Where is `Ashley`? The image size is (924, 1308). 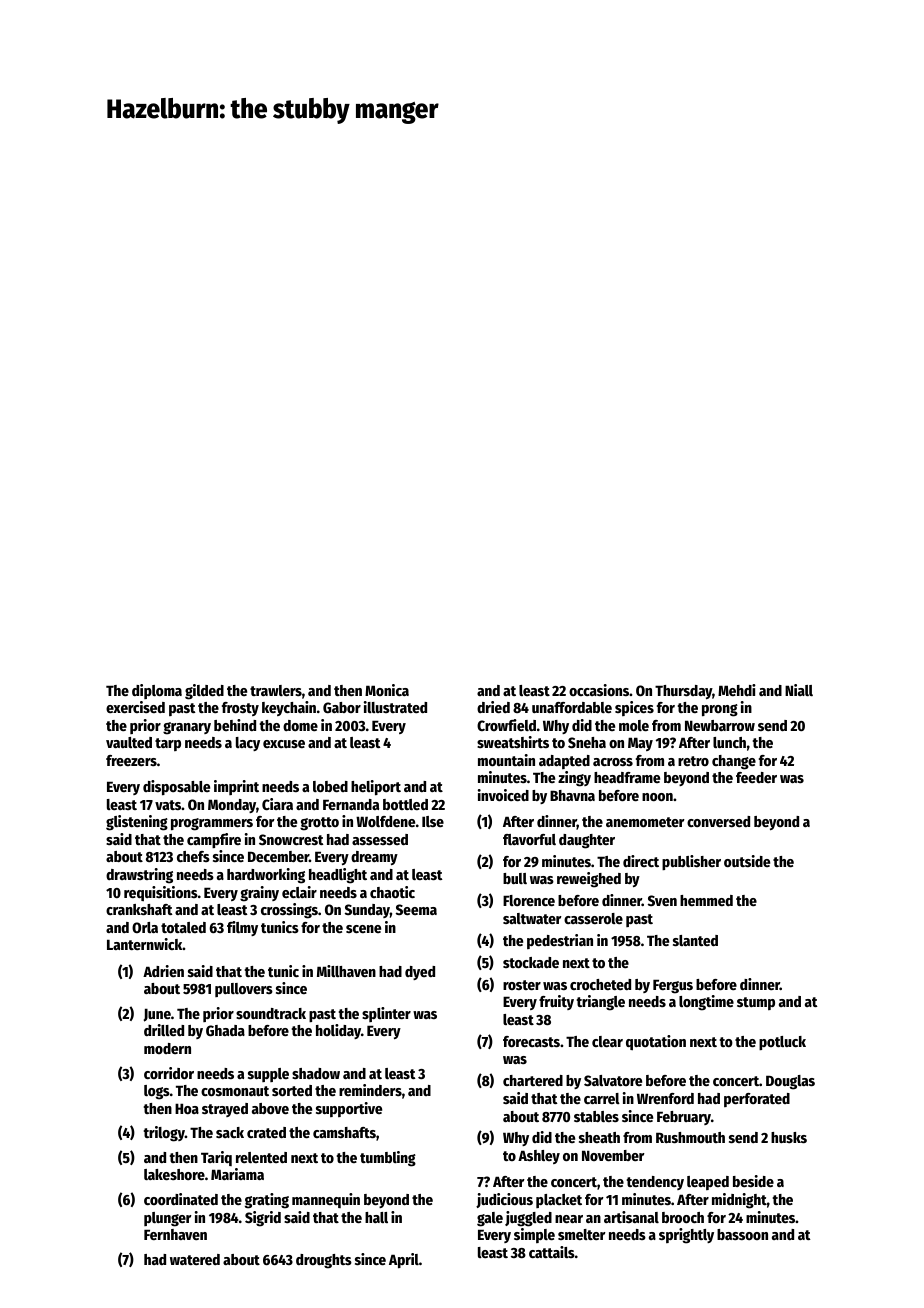
Ashley is located at coordinates (539, 1157).
